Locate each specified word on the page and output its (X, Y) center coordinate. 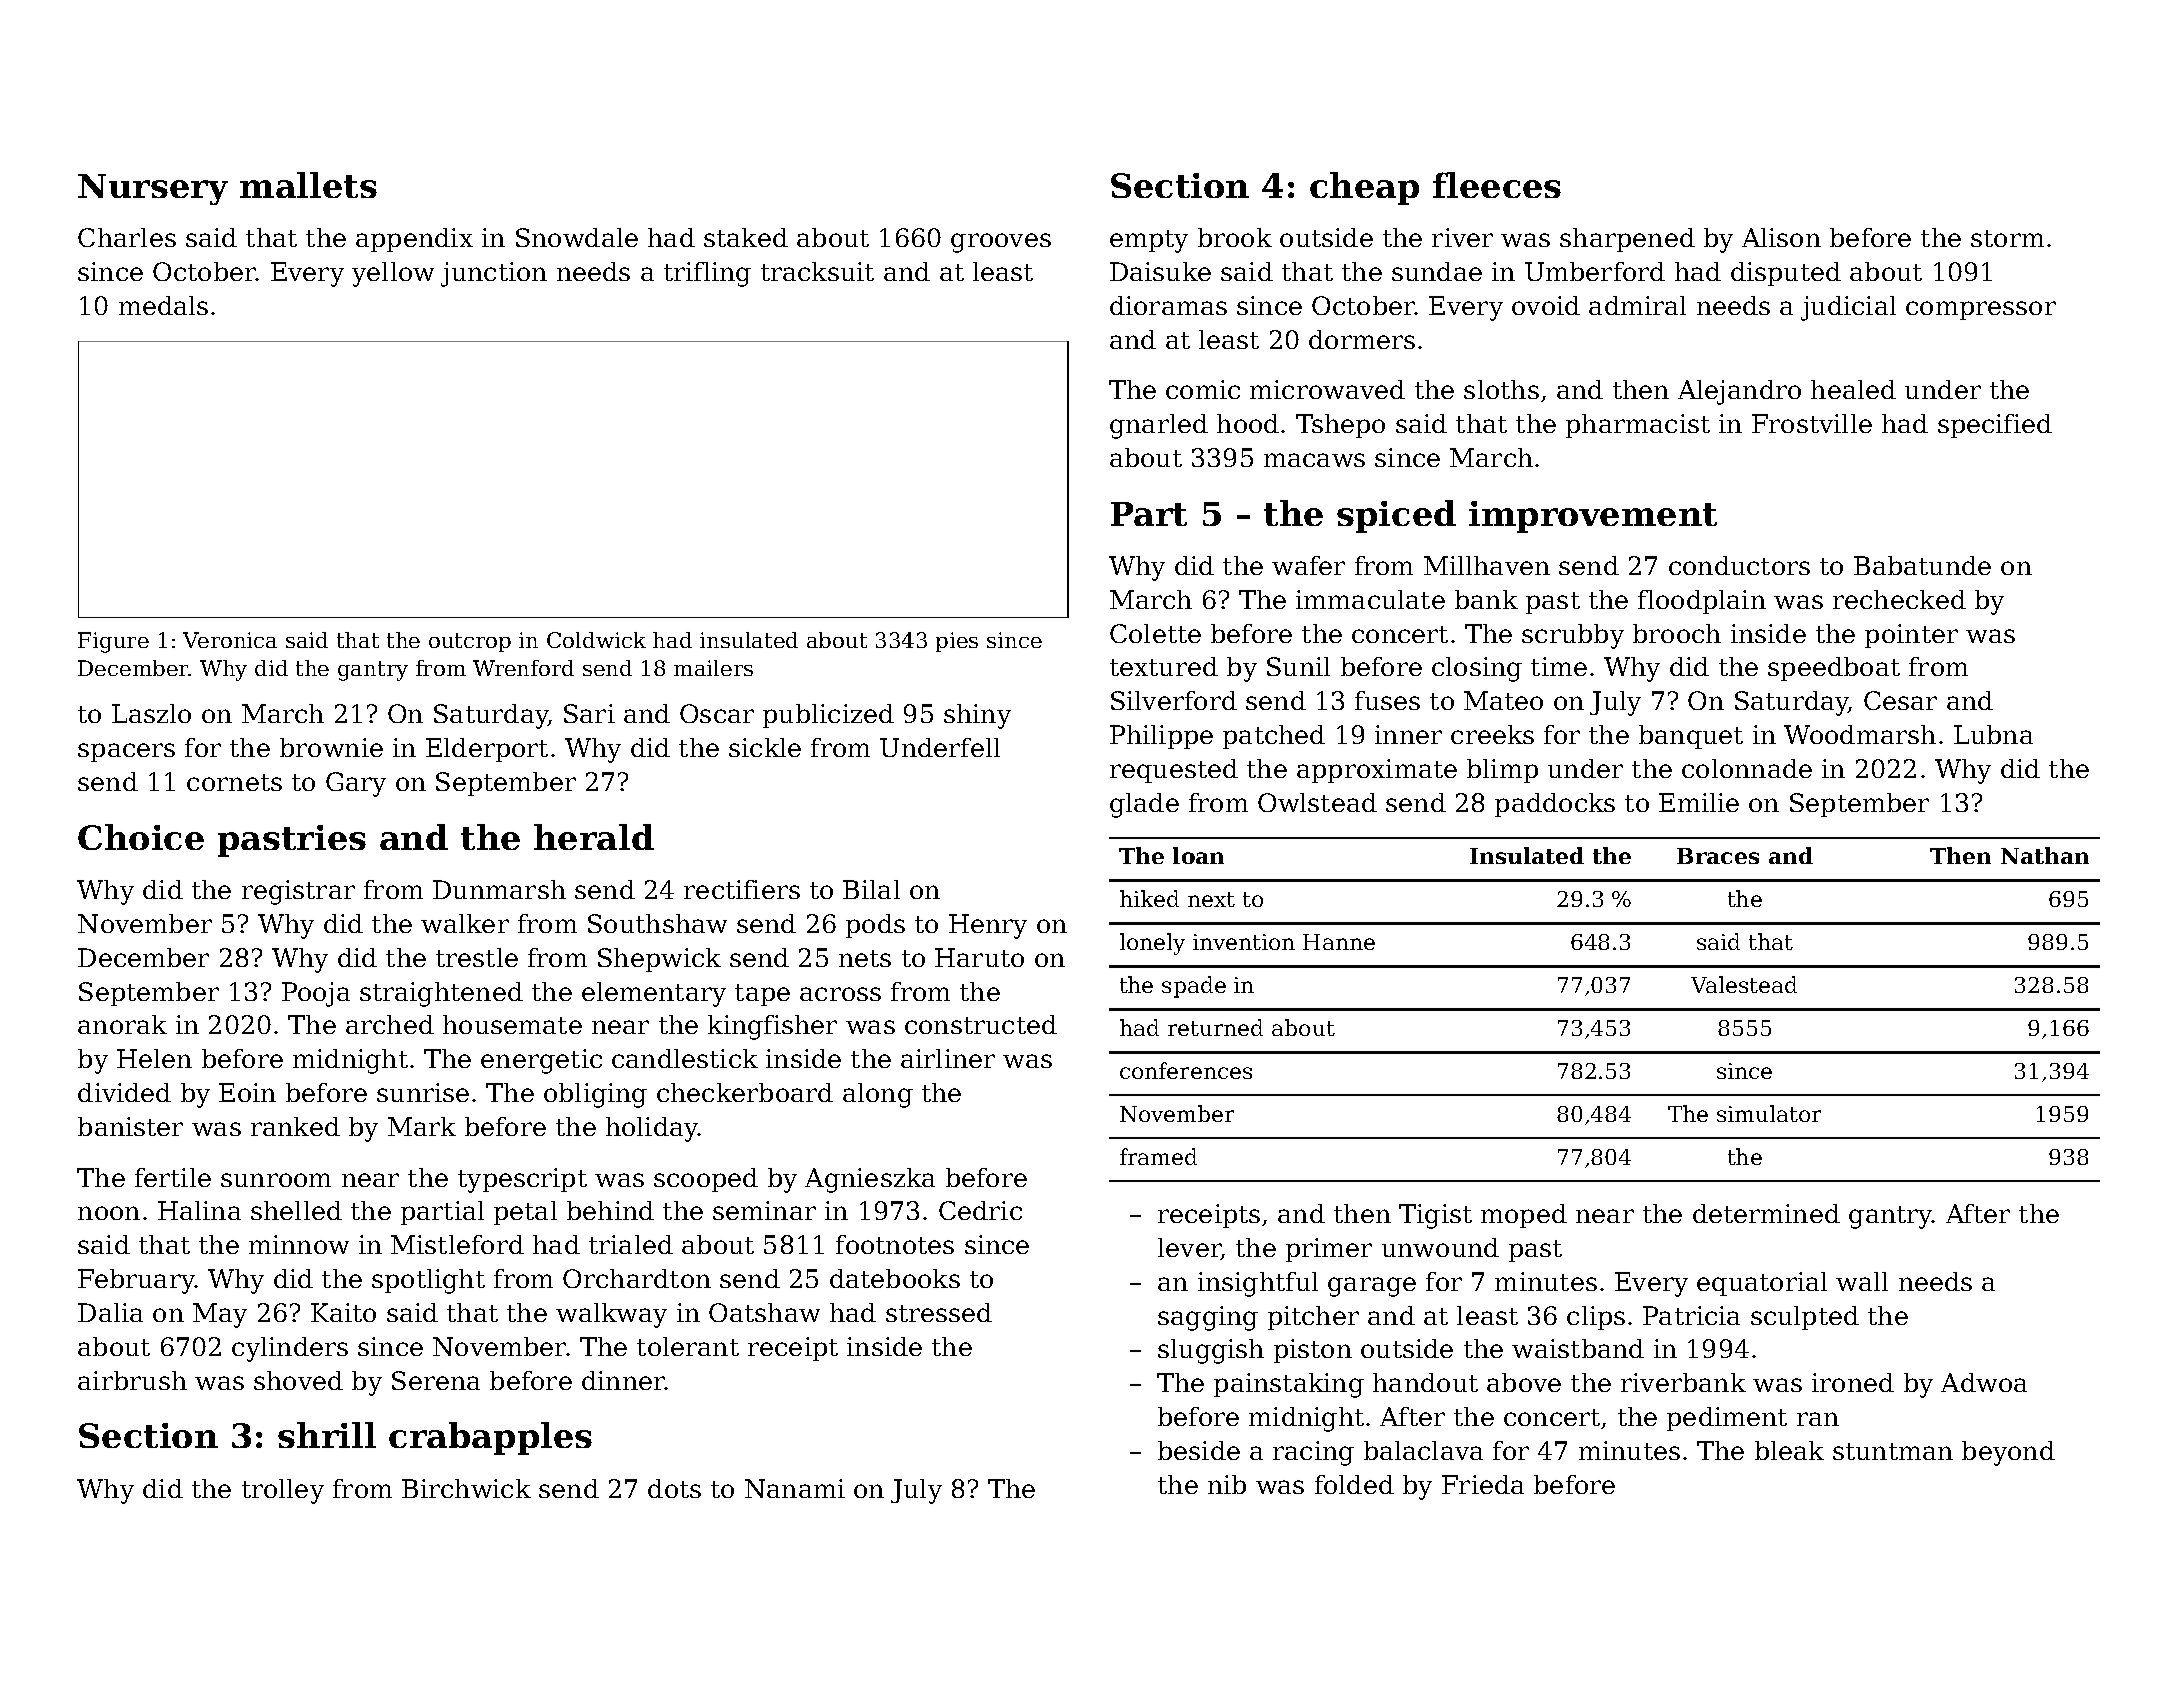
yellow (393, 274)
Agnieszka (870, 1180)
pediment (1727, 1419)
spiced (1396, 516)
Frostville (1812, 423)
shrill (327, 1435)
